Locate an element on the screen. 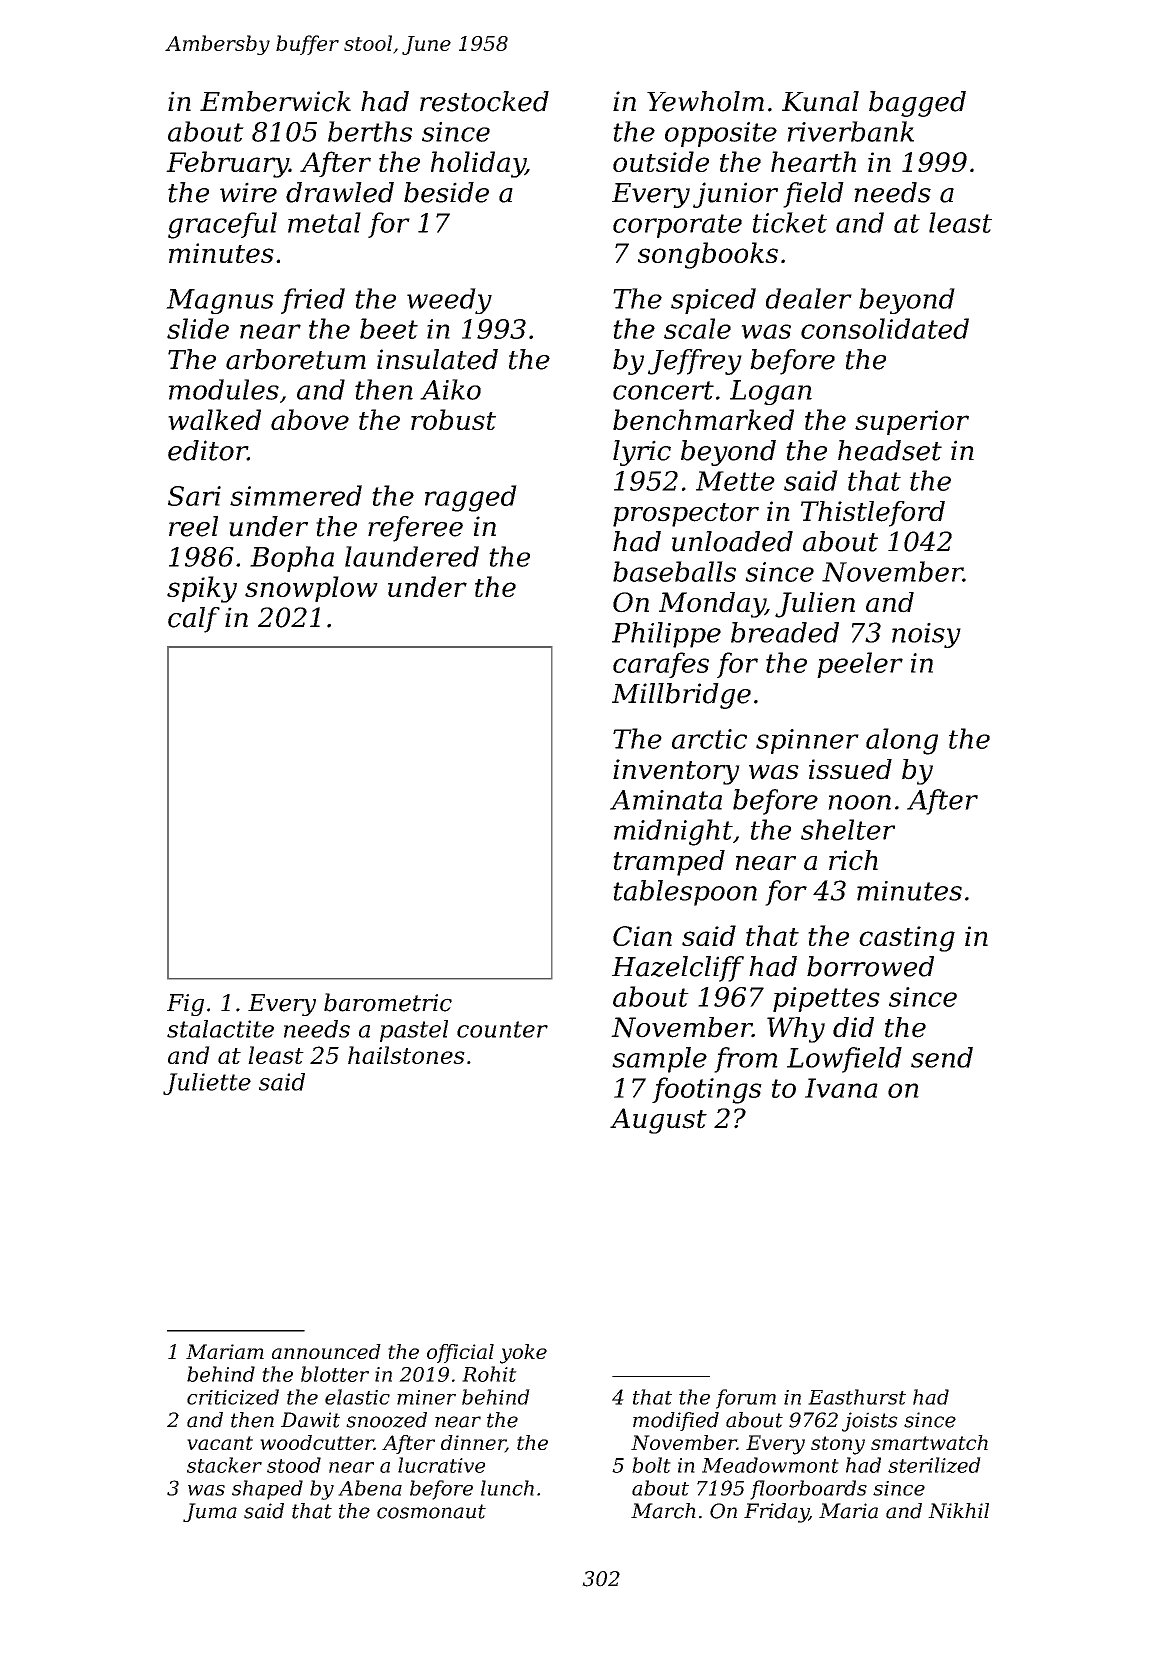 This screenshot has width=1165, height=1654. berths is located at coordinates (370, 131).
